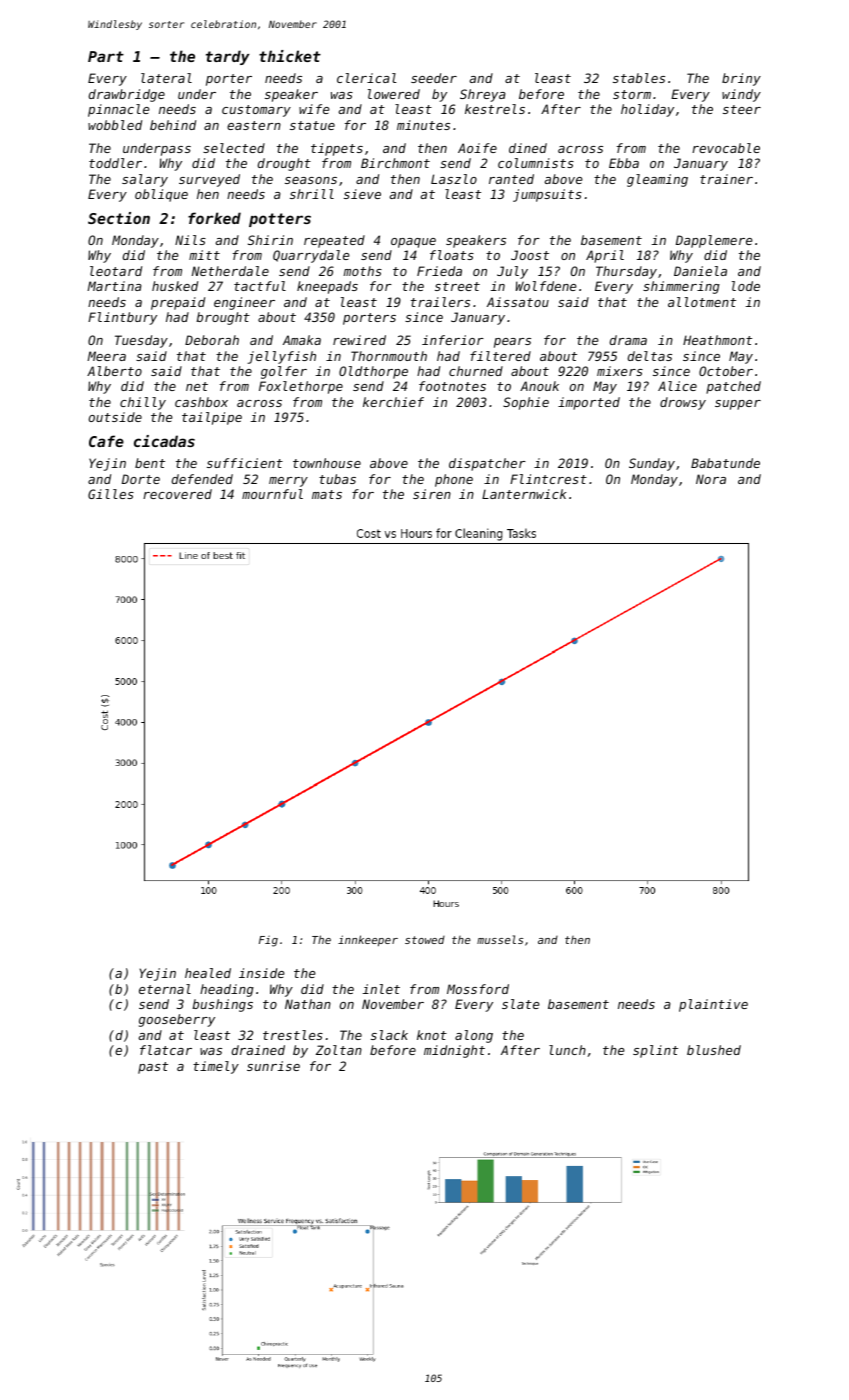 The height and width of the image is (1400, 849). I want to click on inside, so click(262, 973).
